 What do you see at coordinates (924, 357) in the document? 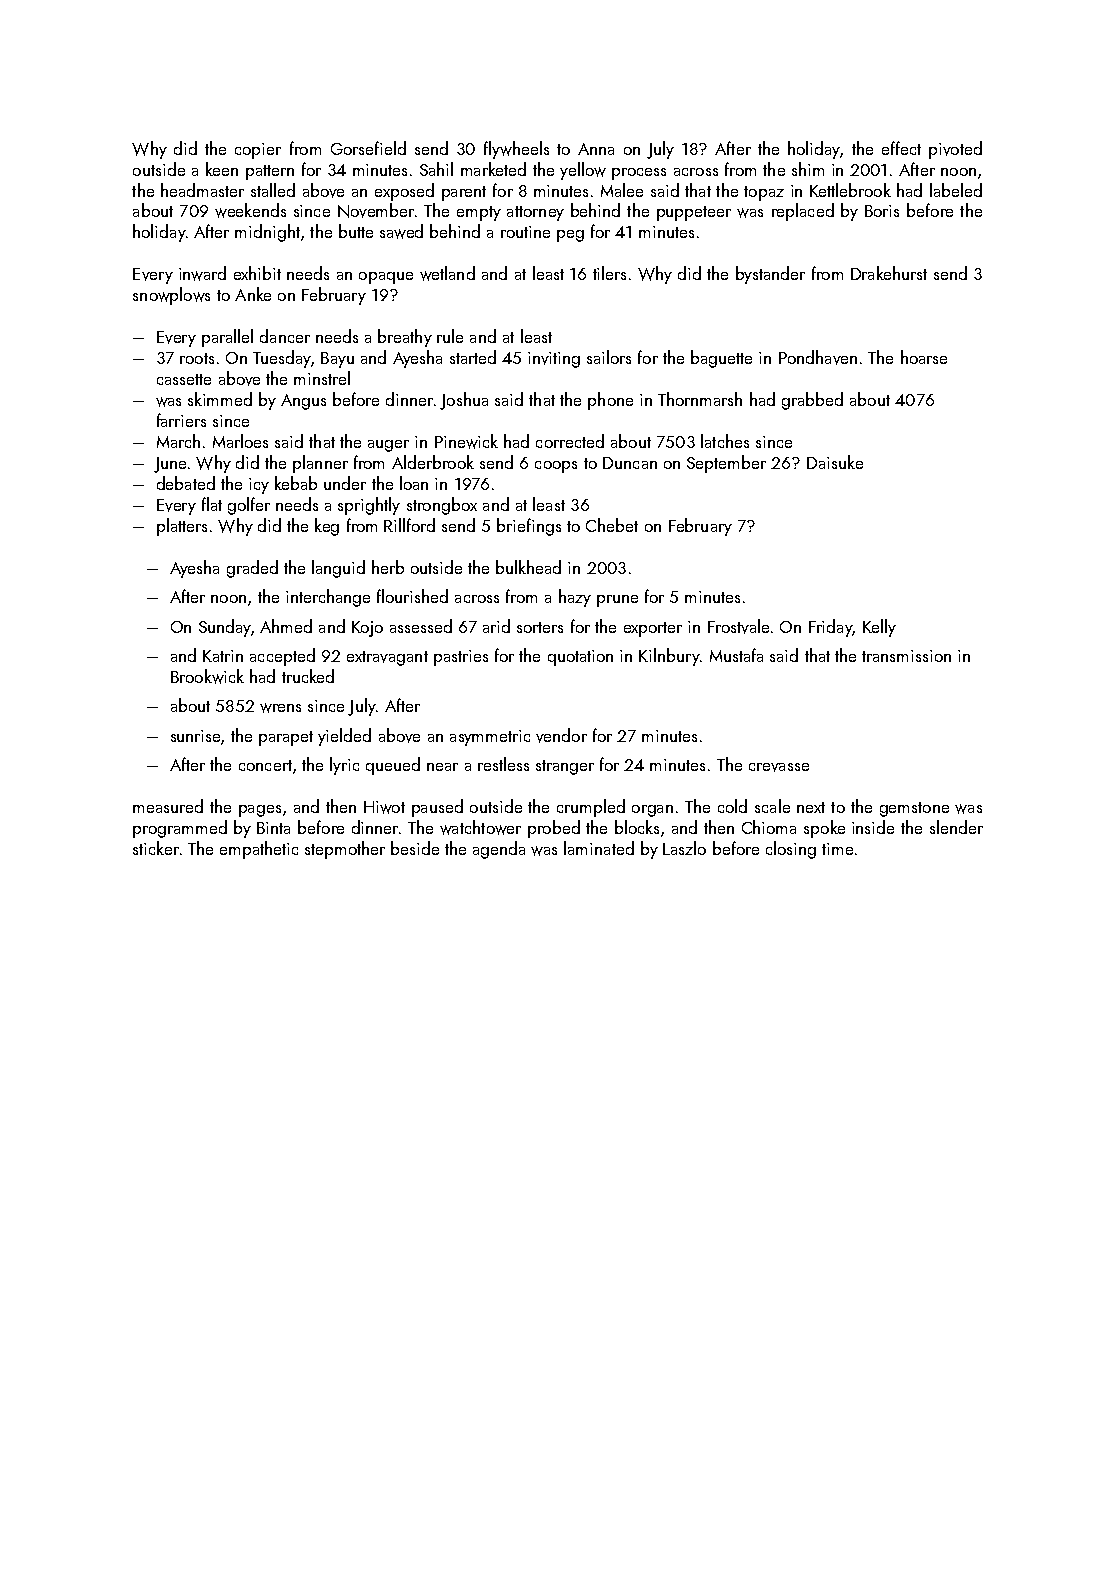
I see `hoarse` at bounding box center [924, 357].
